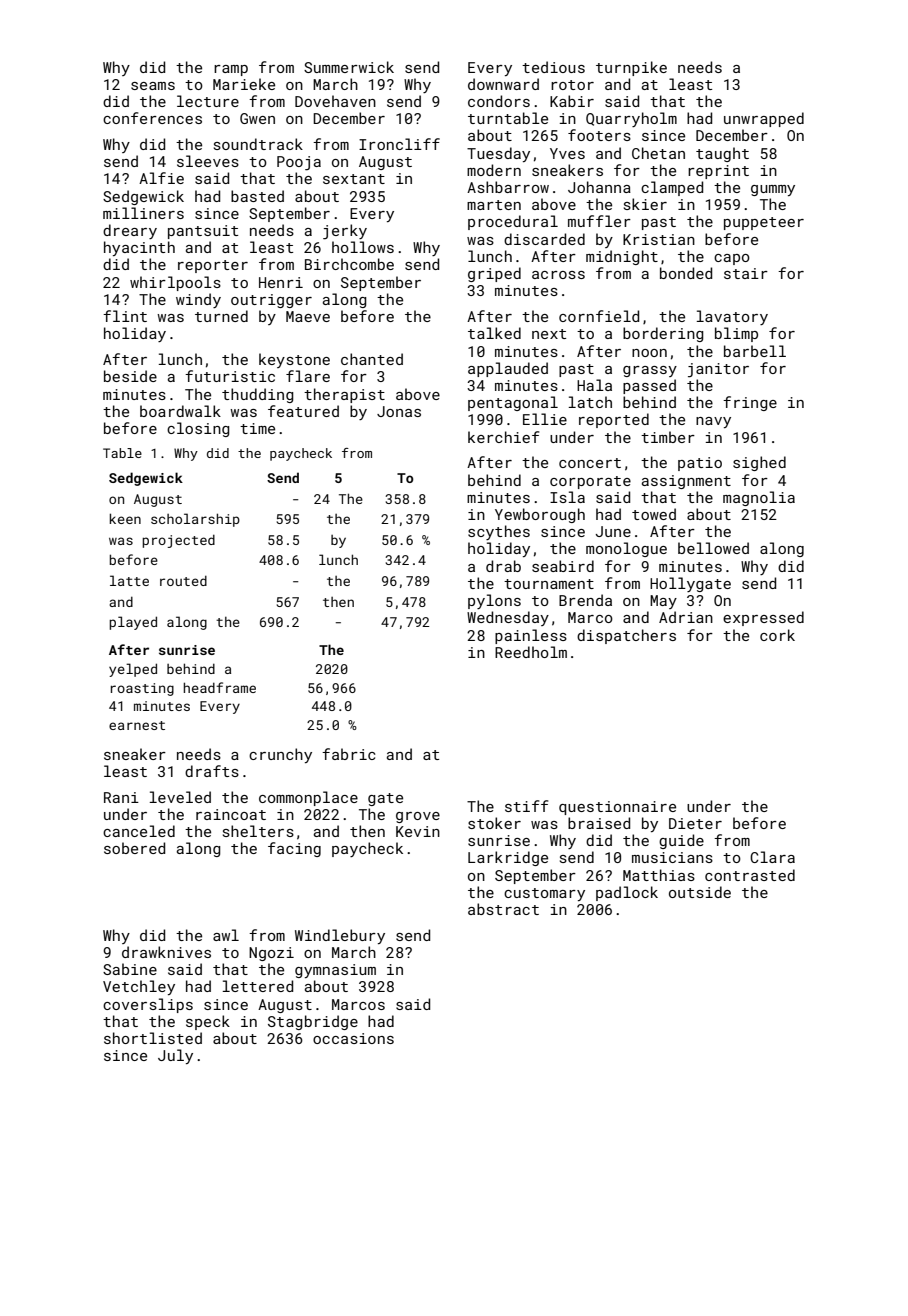  Describe the element at coordinates (499, 532) in the image. I see `scythes` at that location.
